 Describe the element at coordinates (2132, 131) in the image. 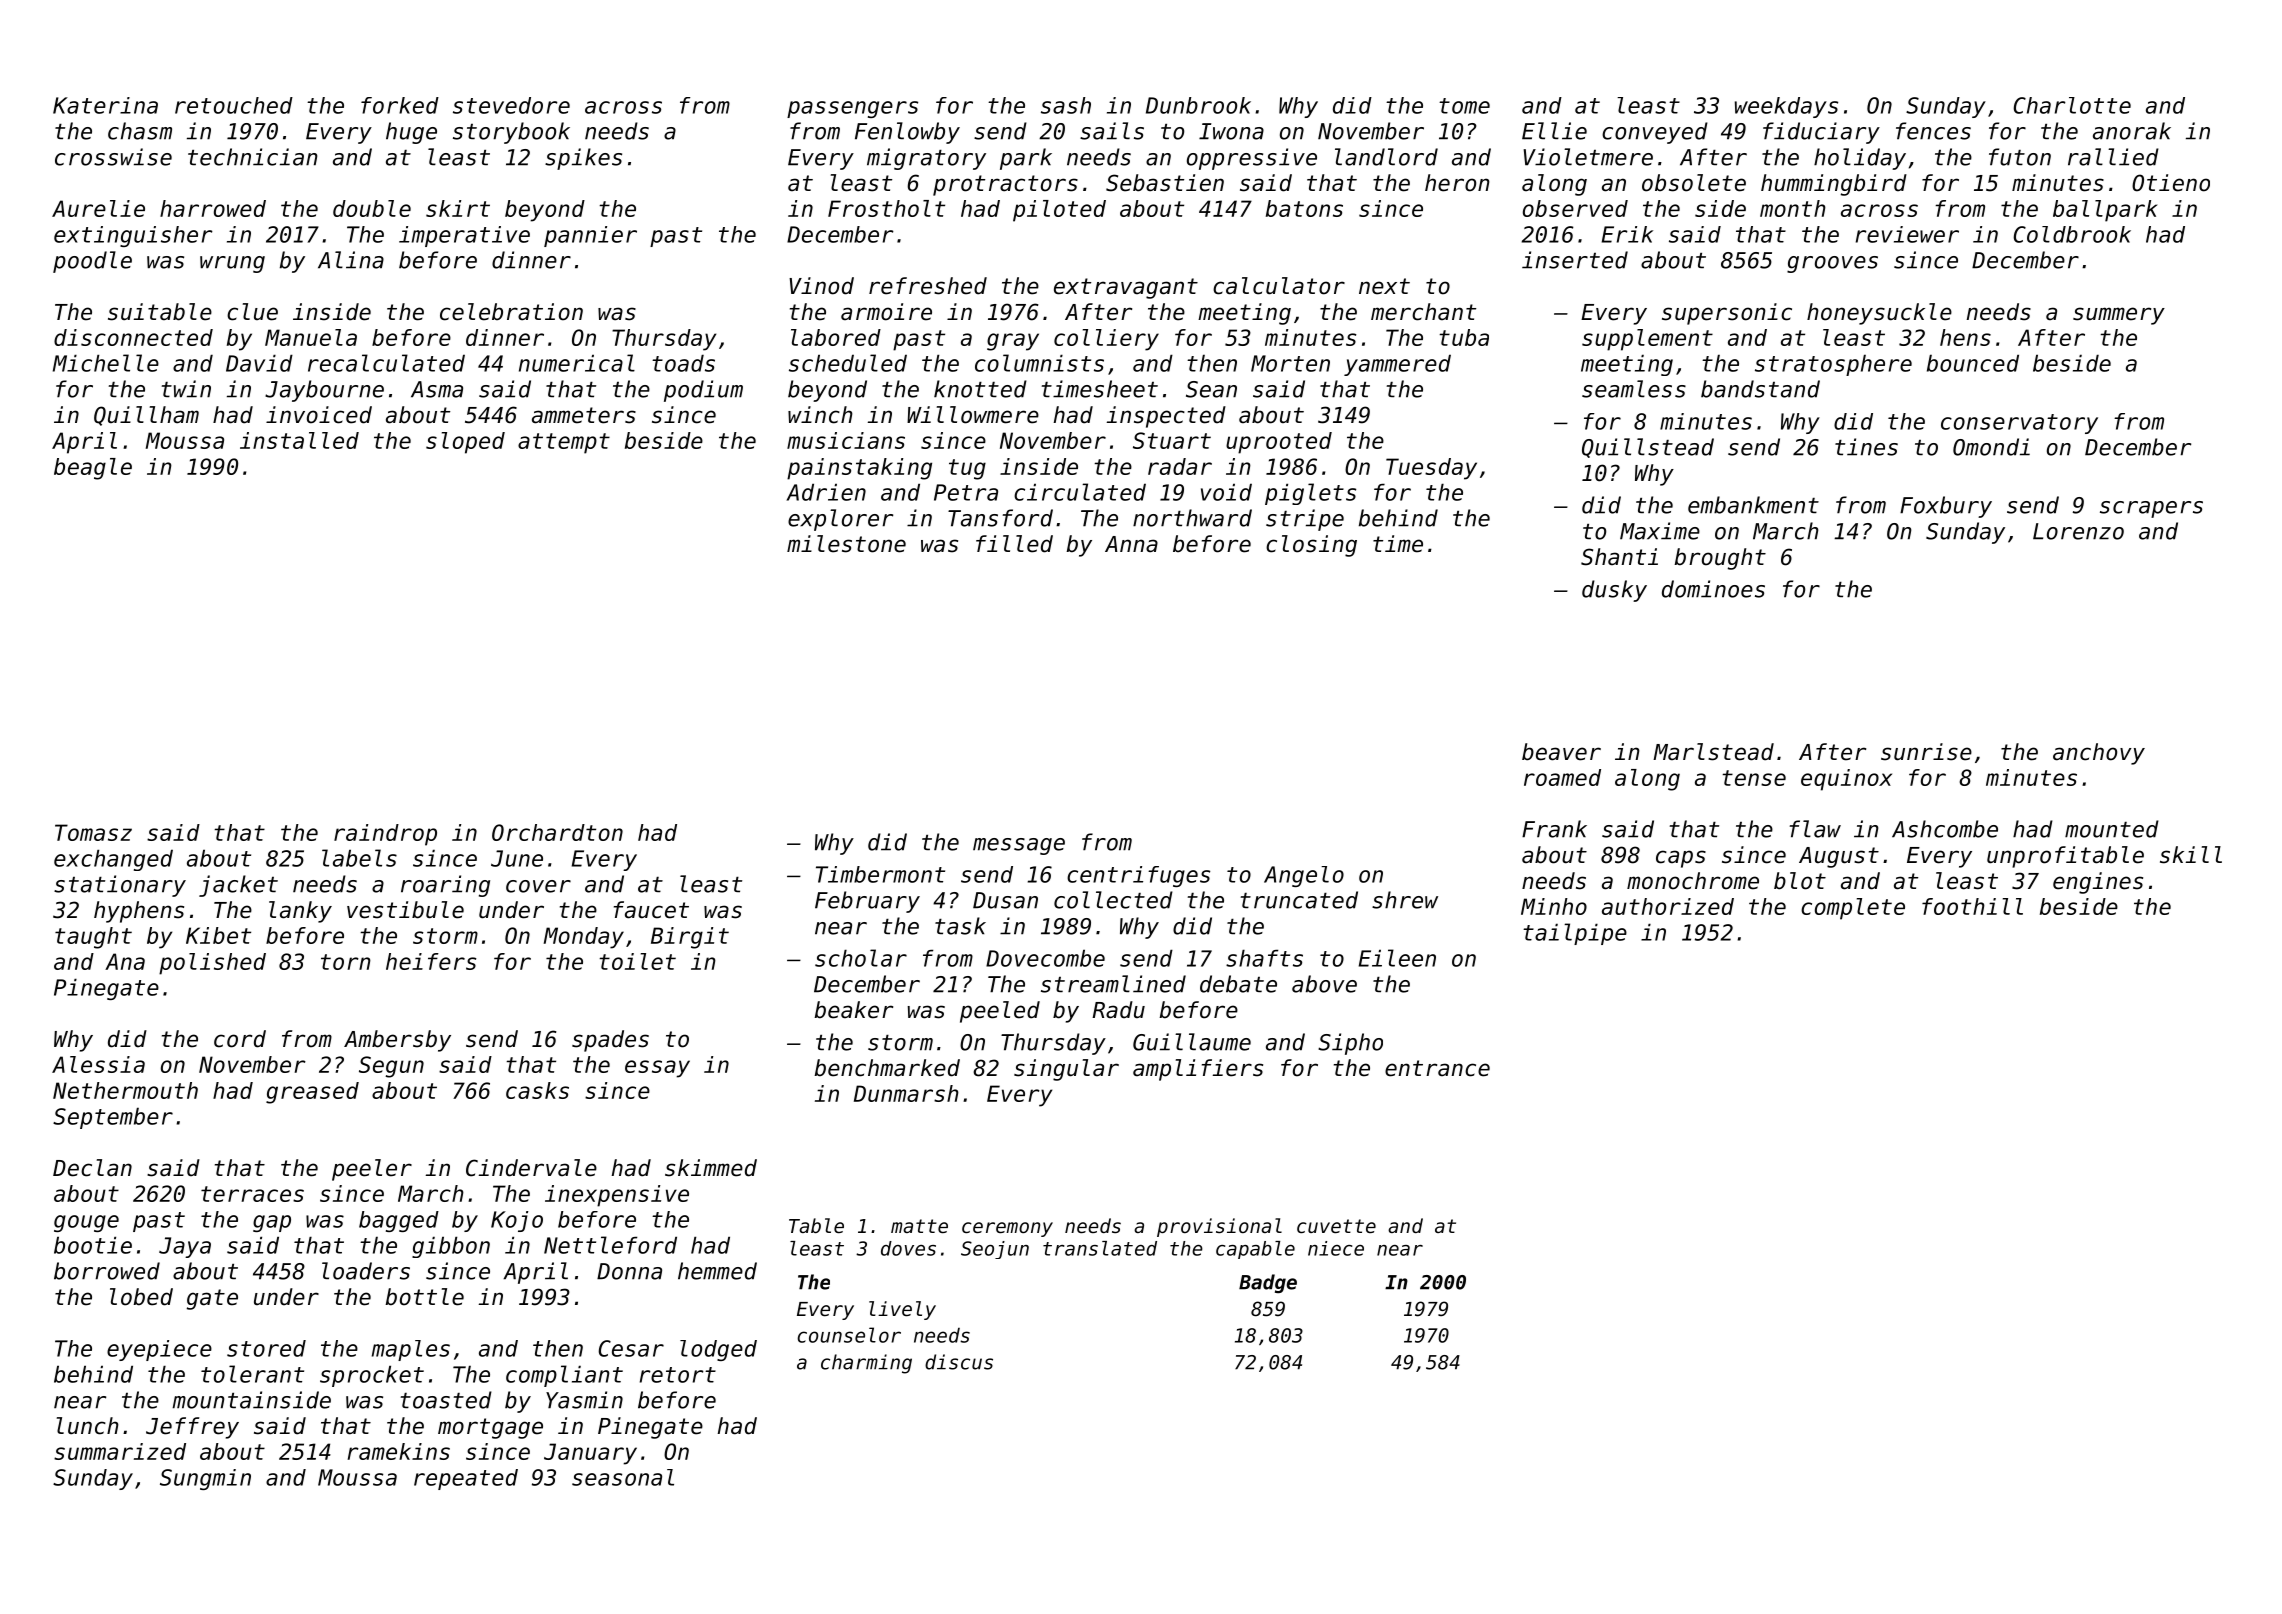

I see `anorak` at that location.
